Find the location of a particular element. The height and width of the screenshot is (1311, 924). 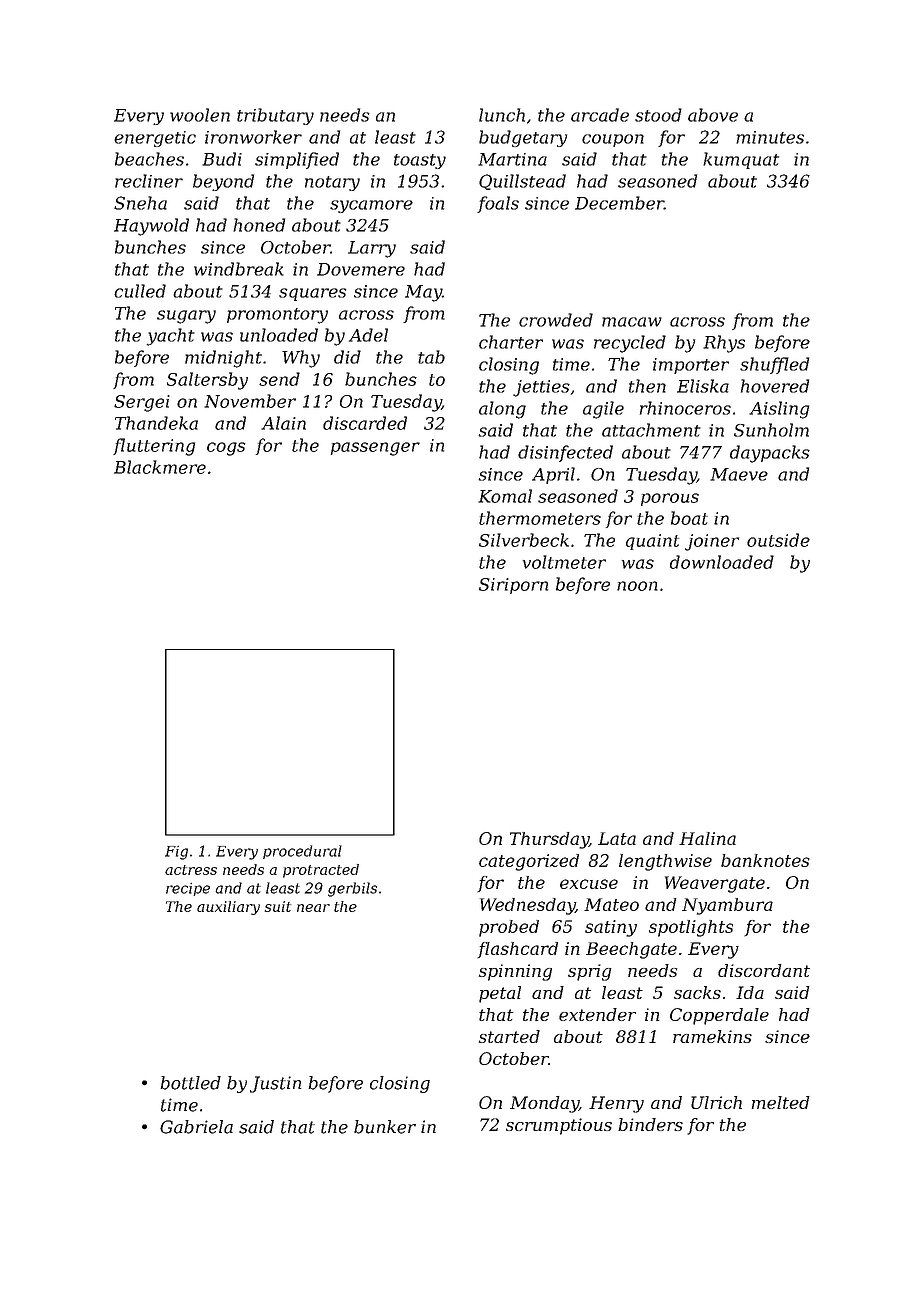

Fig is located at coordinates (176, 852).
